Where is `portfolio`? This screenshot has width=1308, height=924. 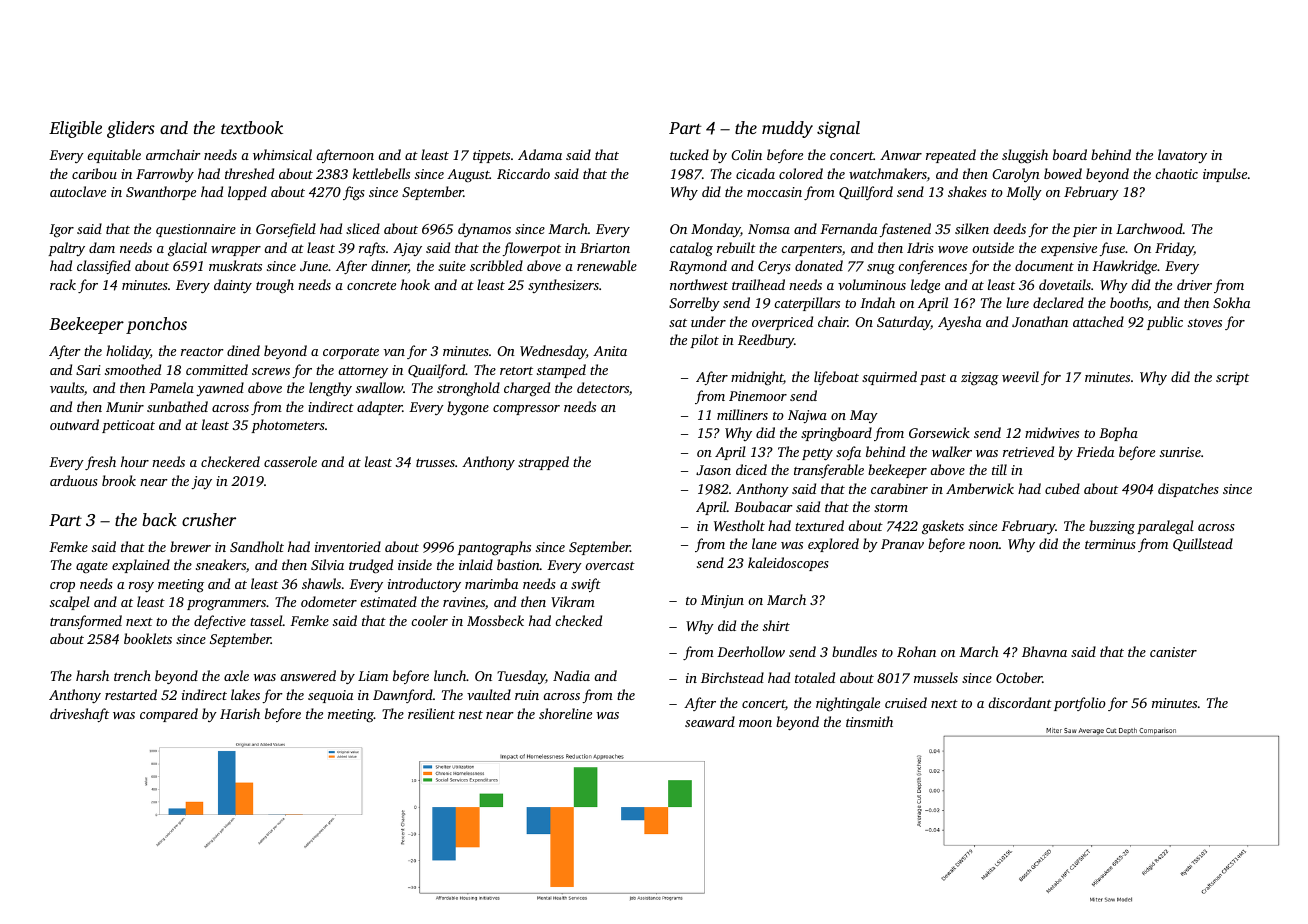 portfolio is located at coordinates (1080, 704).
